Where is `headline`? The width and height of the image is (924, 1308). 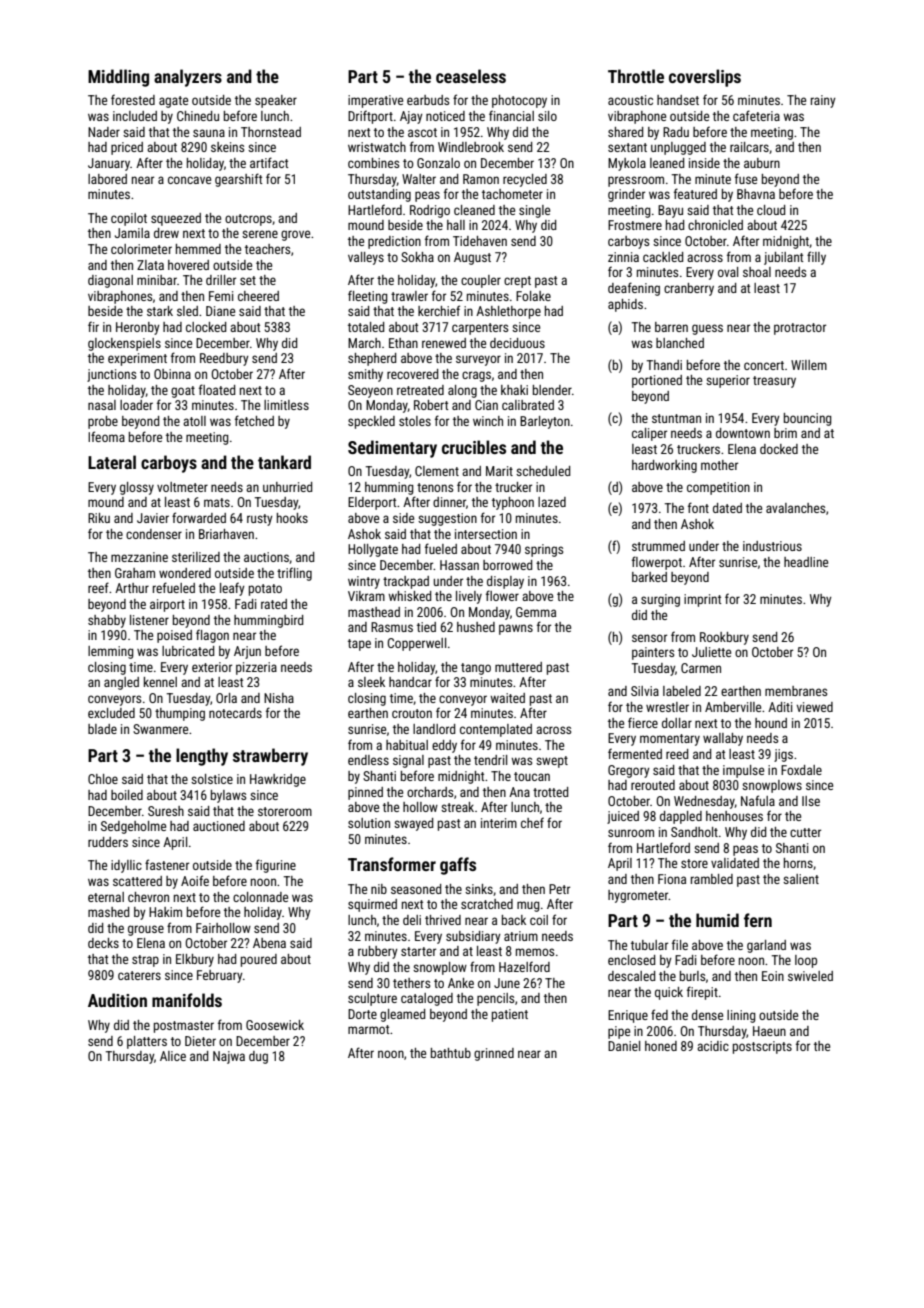 headline is located at coordinates (806, 562).
